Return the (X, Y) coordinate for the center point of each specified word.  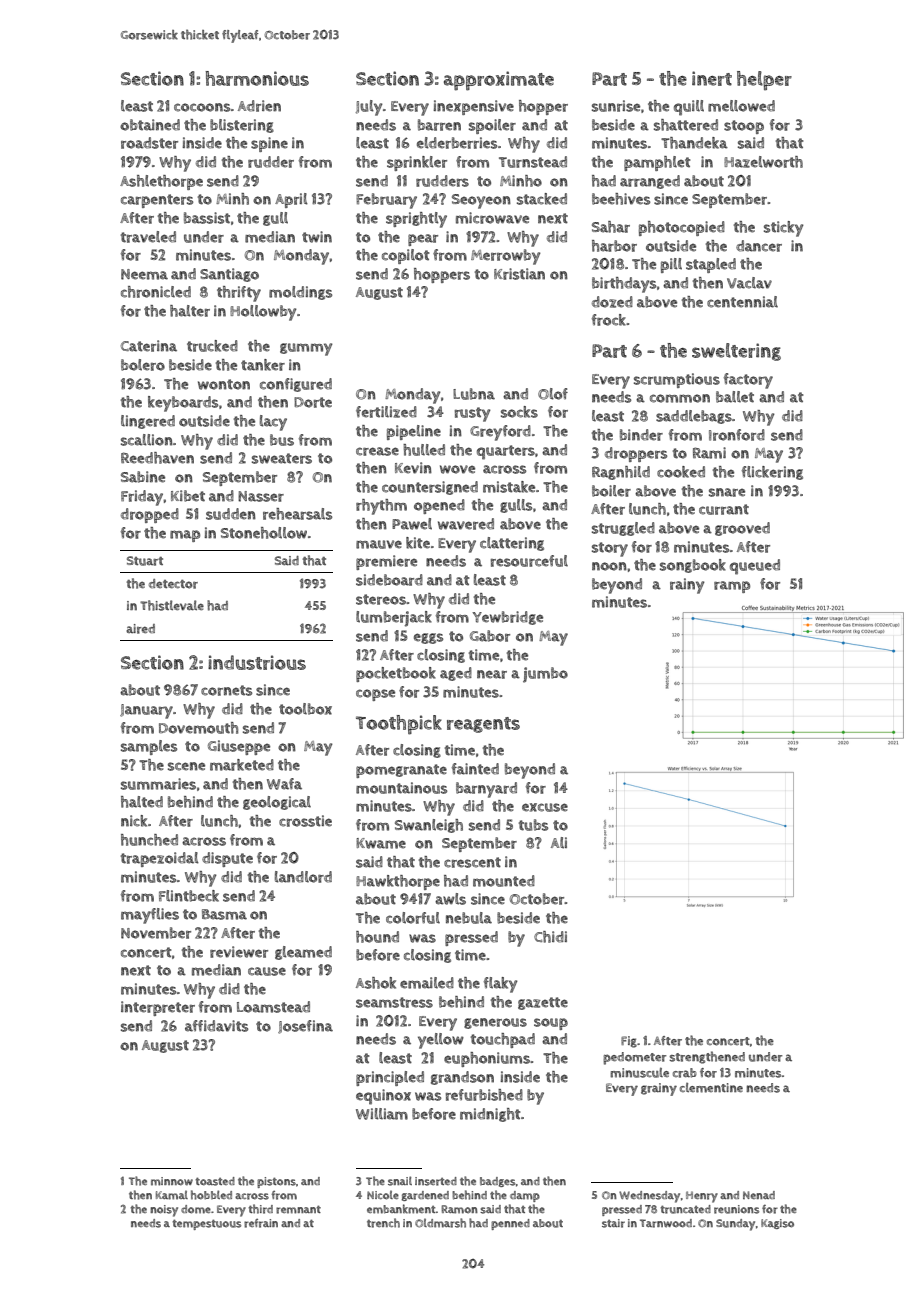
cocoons (202, 107)
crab (685, 1073)
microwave (492, 218)
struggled (623, 529)
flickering (772, 473)
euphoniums (487, 1059)
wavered (466, 524)
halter (190, 311)
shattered (686, 125)
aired (140, 629)
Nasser (261, 496)
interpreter (158, 1008)
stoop (744, 127)
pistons (276, 1182)
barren (439, 125)
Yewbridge (507, 618)
